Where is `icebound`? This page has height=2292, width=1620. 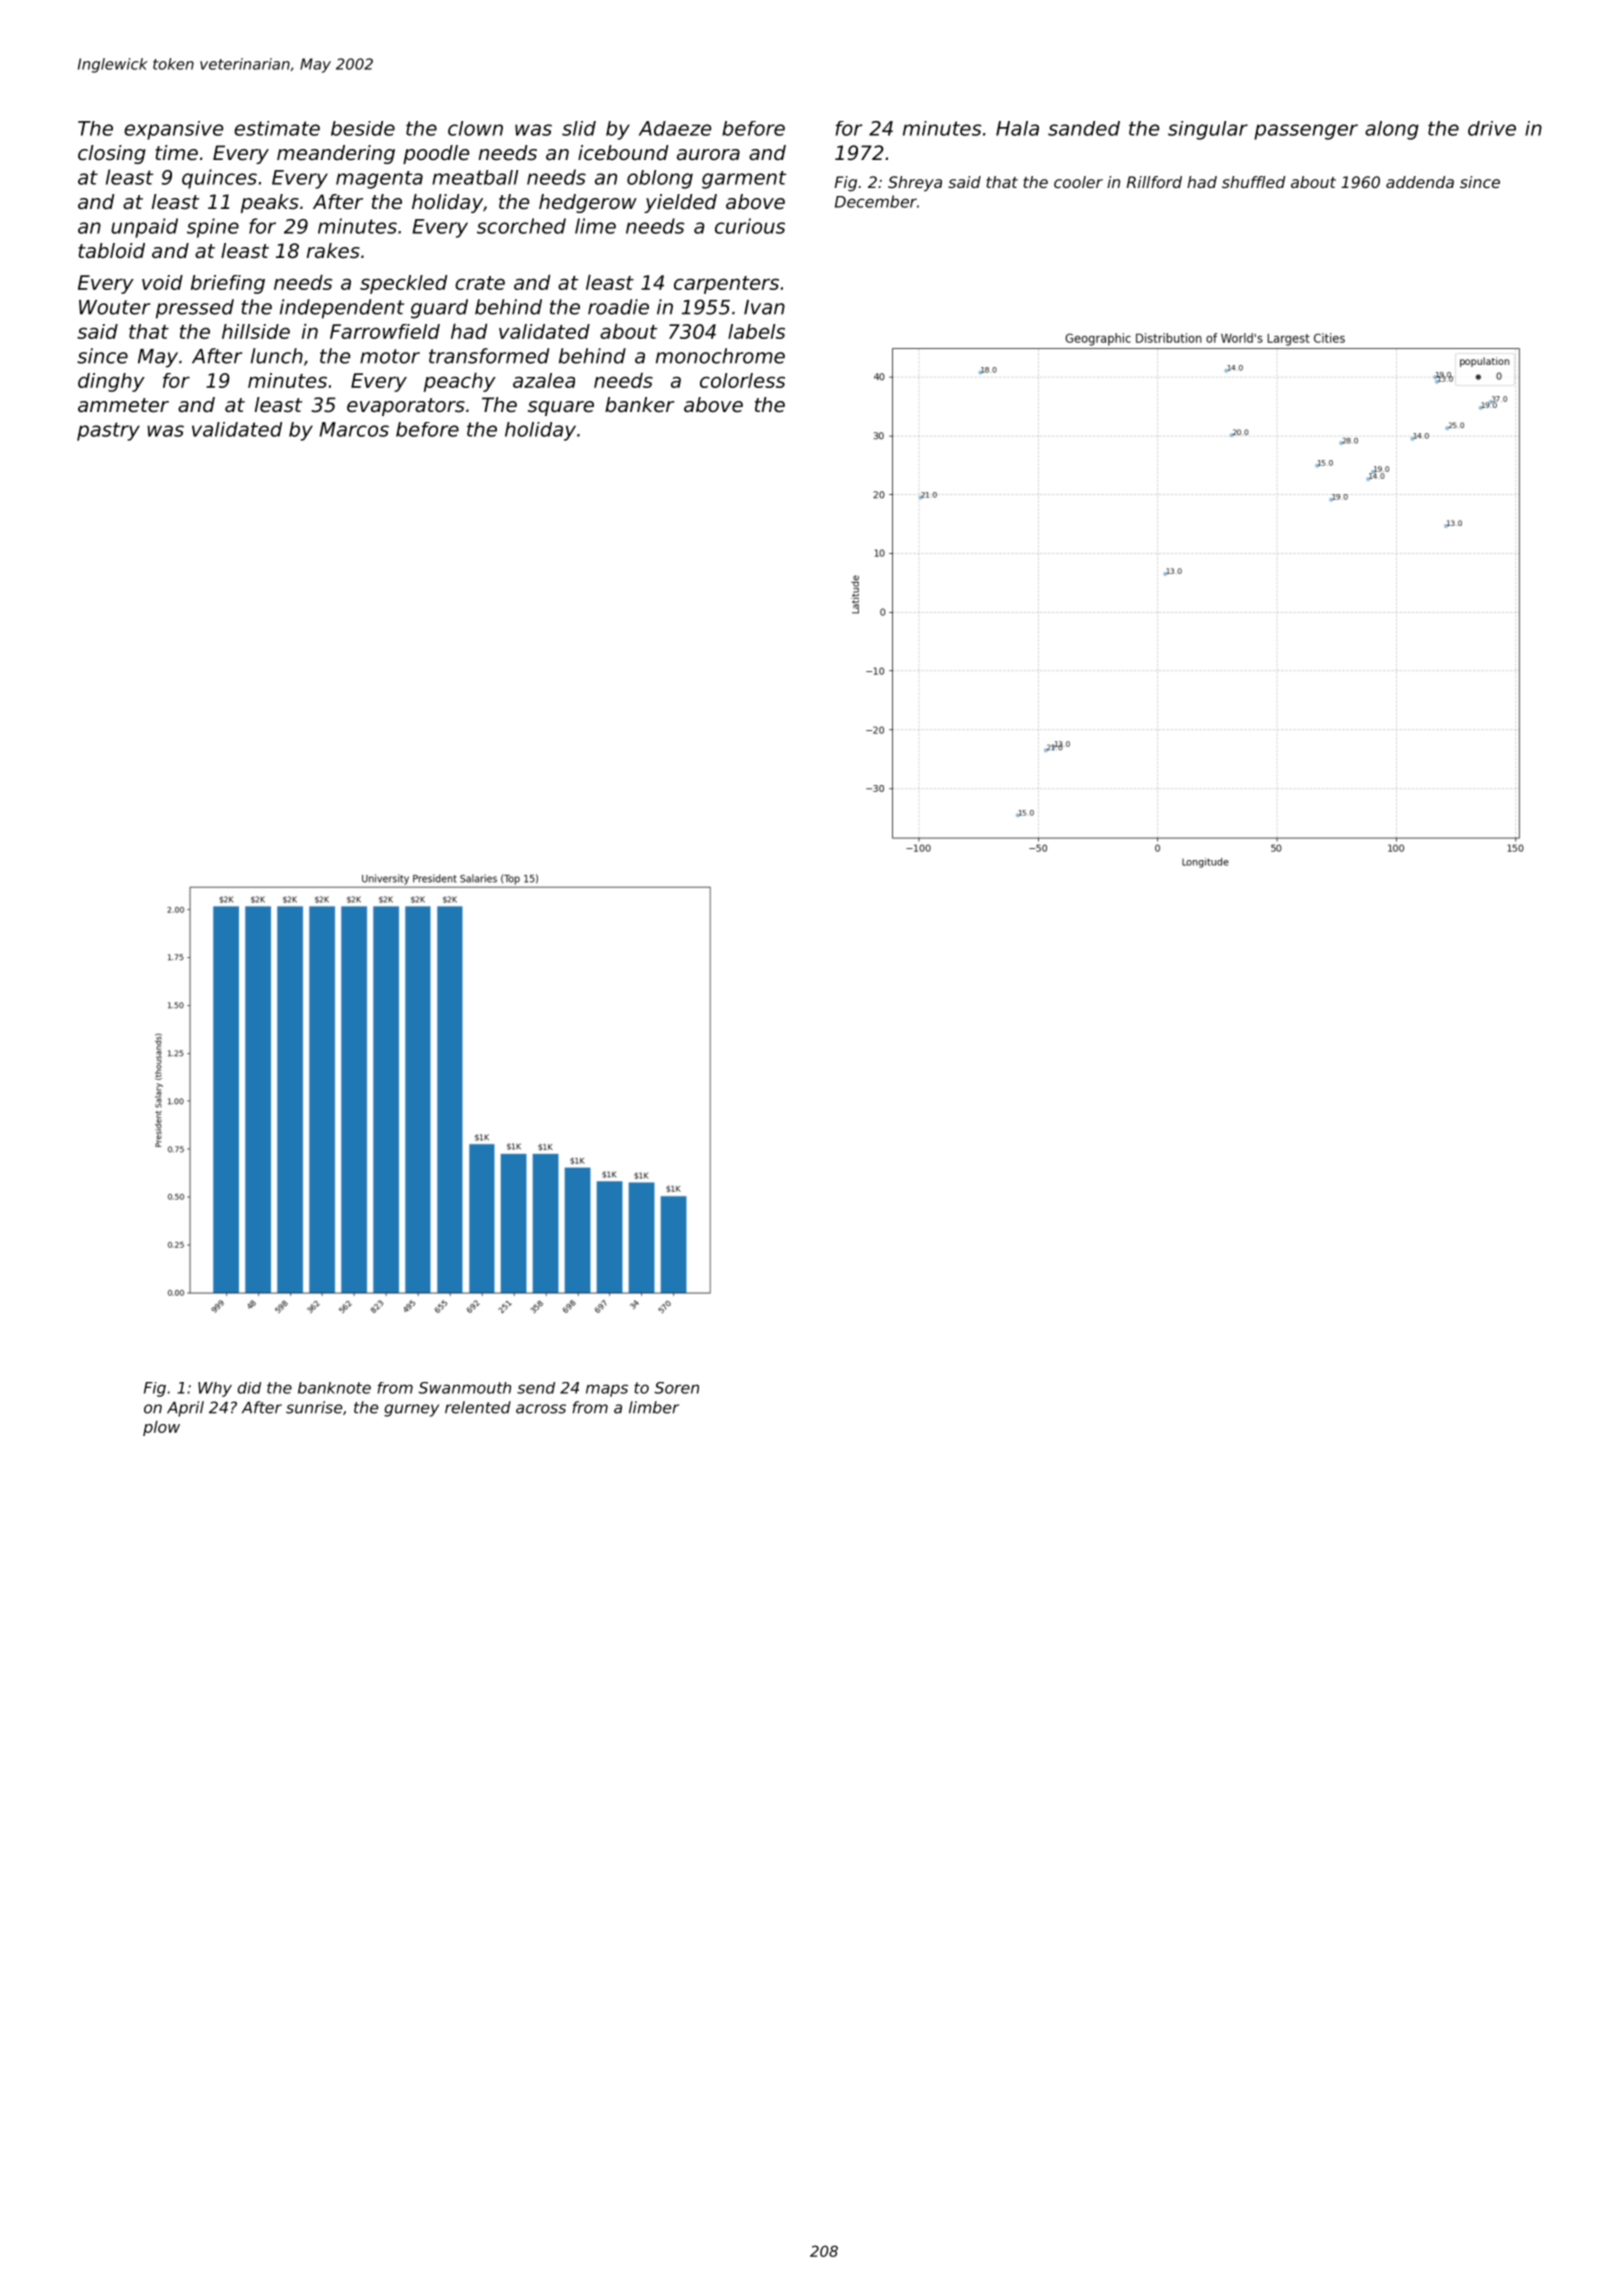 icebound is located at coordinates (623, 153).
